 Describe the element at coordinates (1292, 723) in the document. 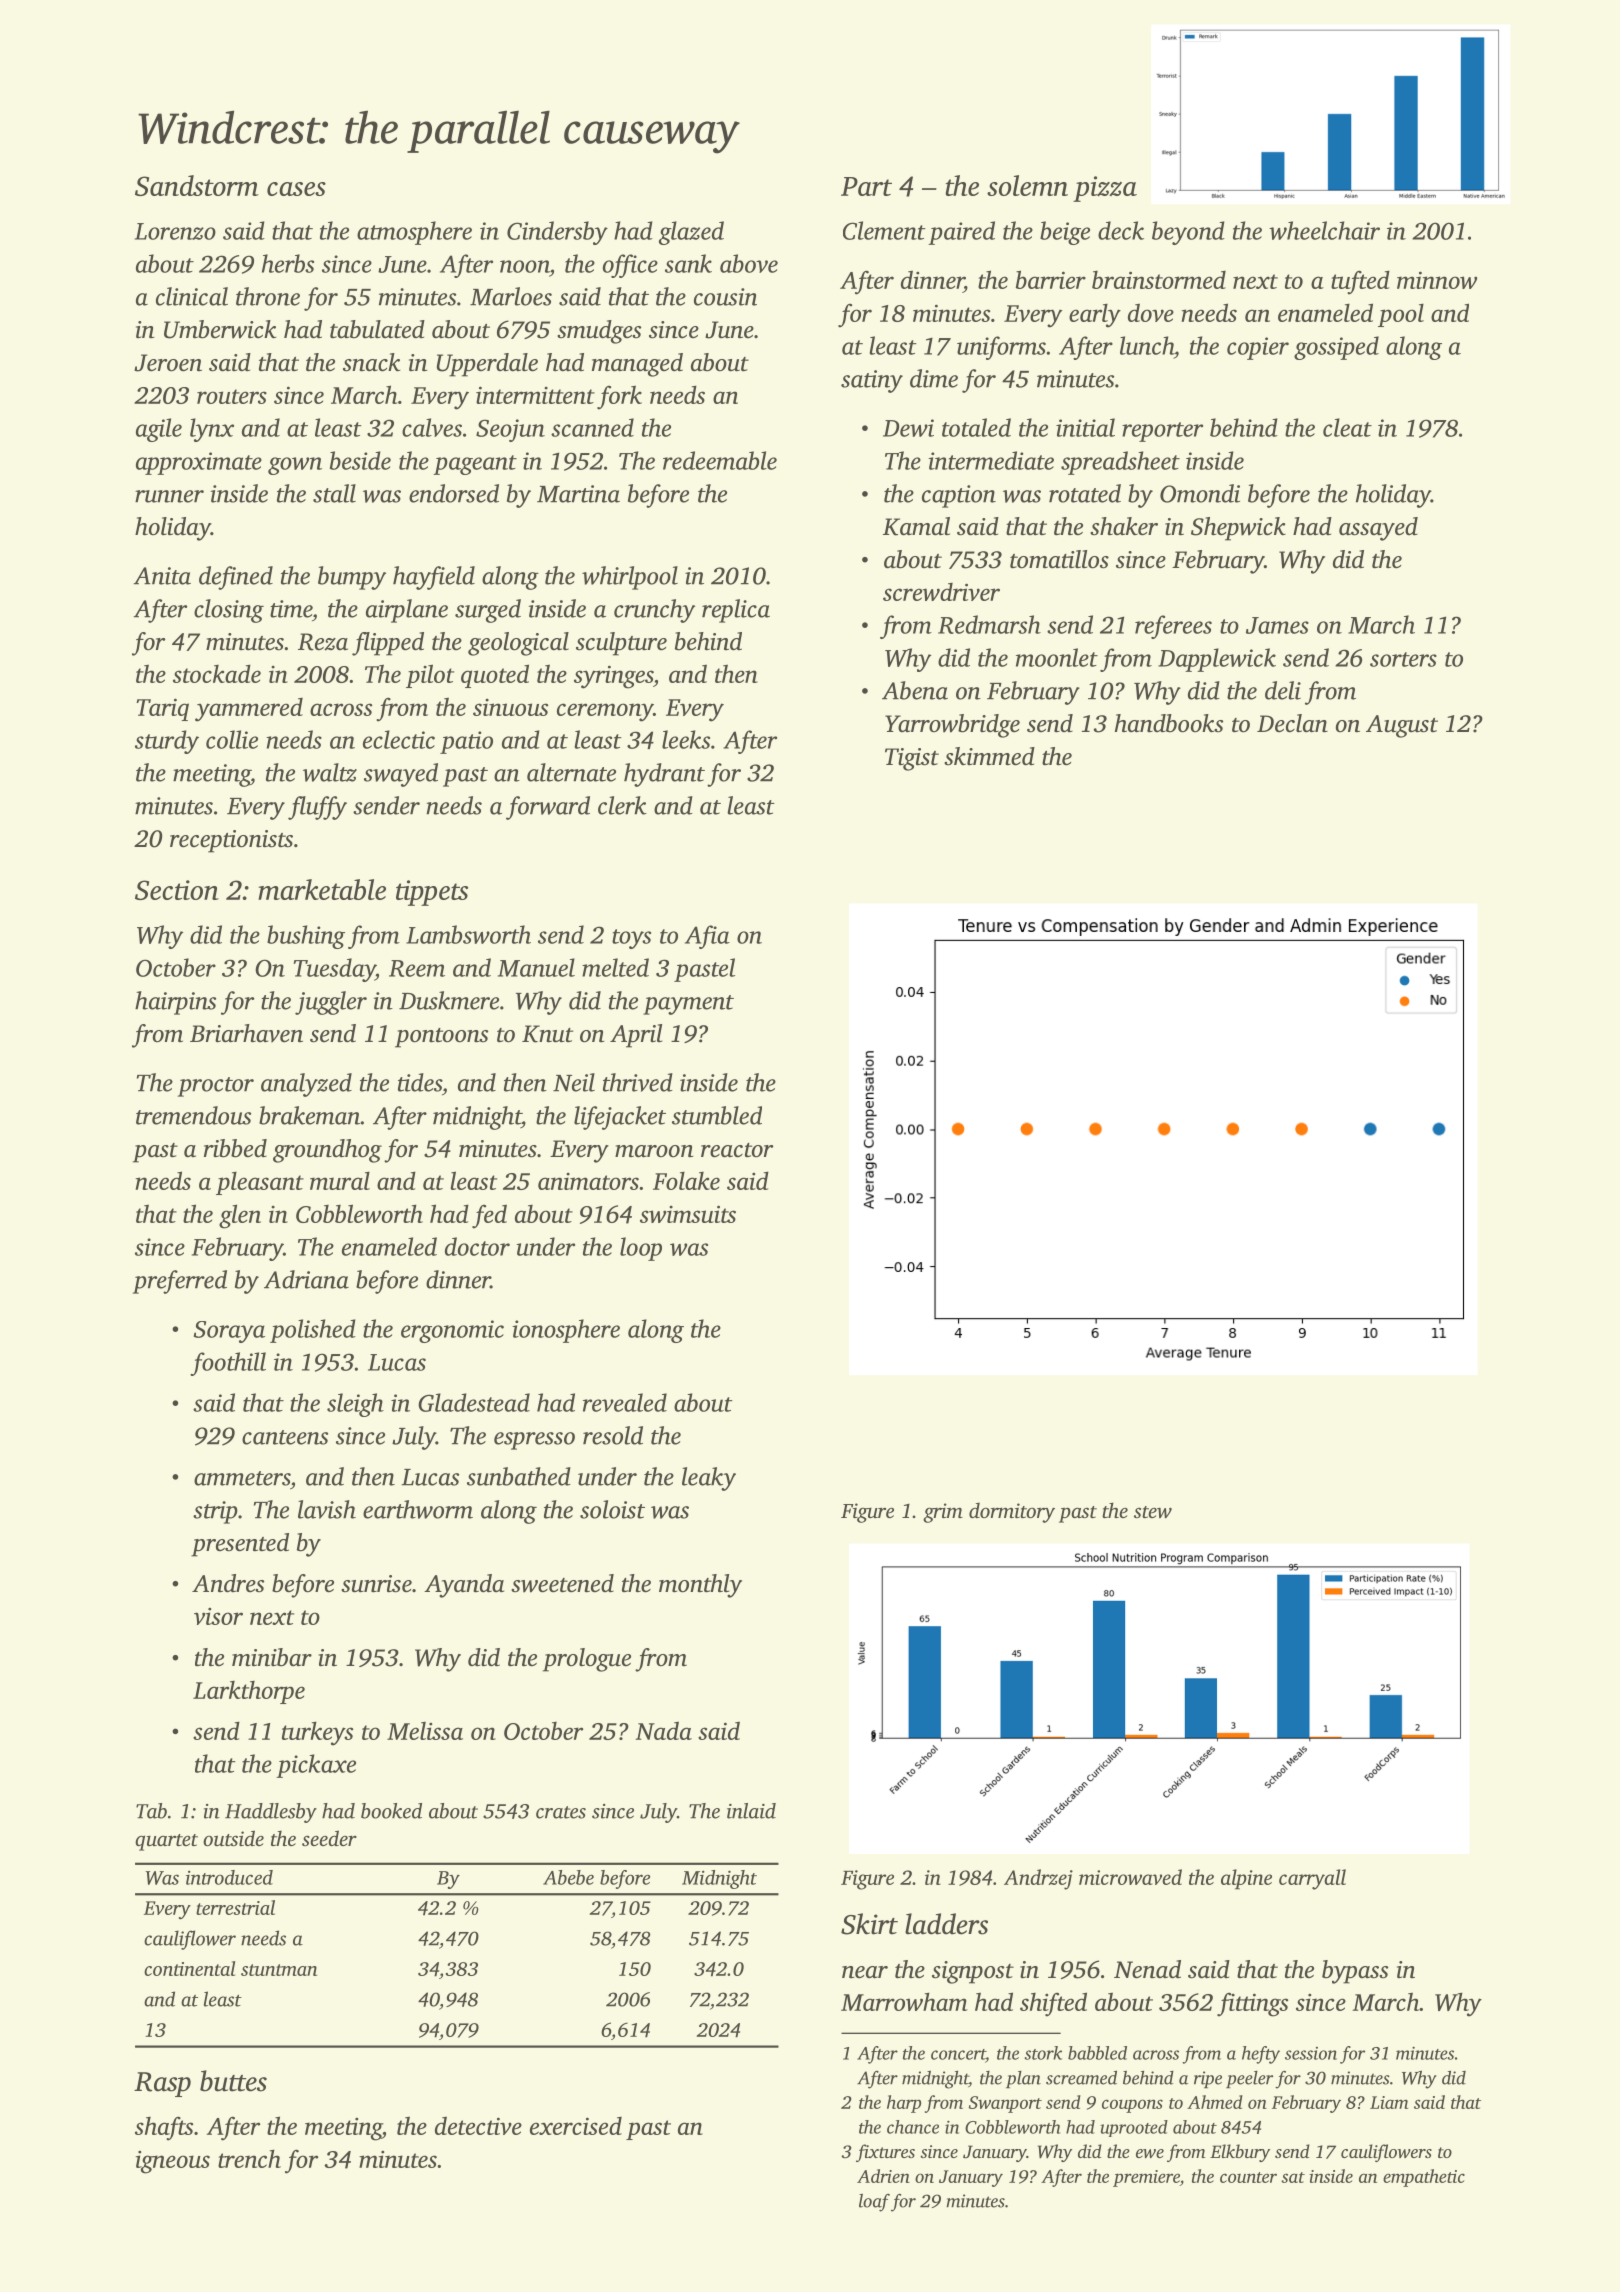

I see `Declan` at that location.
